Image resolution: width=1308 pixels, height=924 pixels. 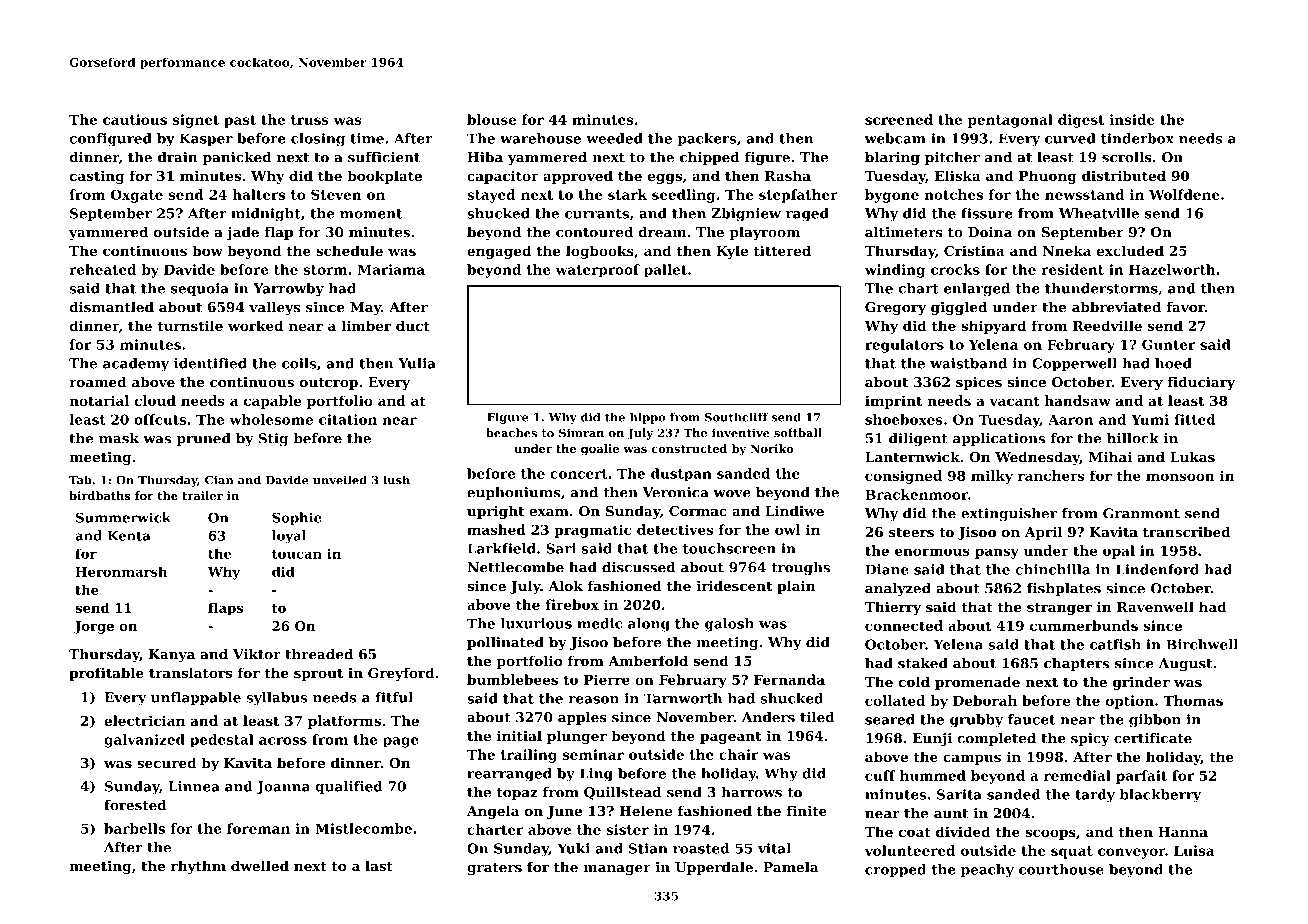 I want to click on steers, so click(x=911, y=532).
